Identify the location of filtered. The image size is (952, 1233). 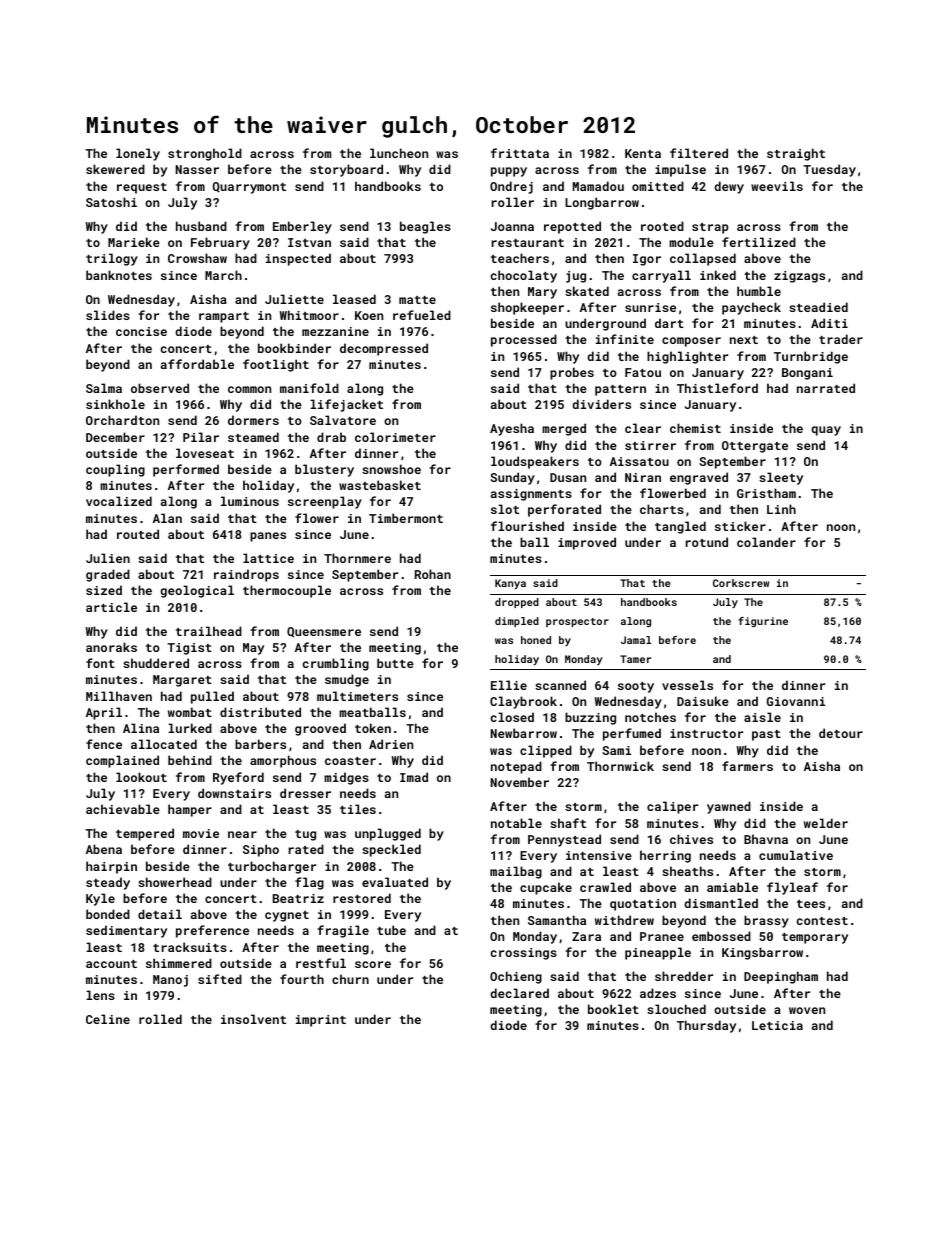
(699, 153).
